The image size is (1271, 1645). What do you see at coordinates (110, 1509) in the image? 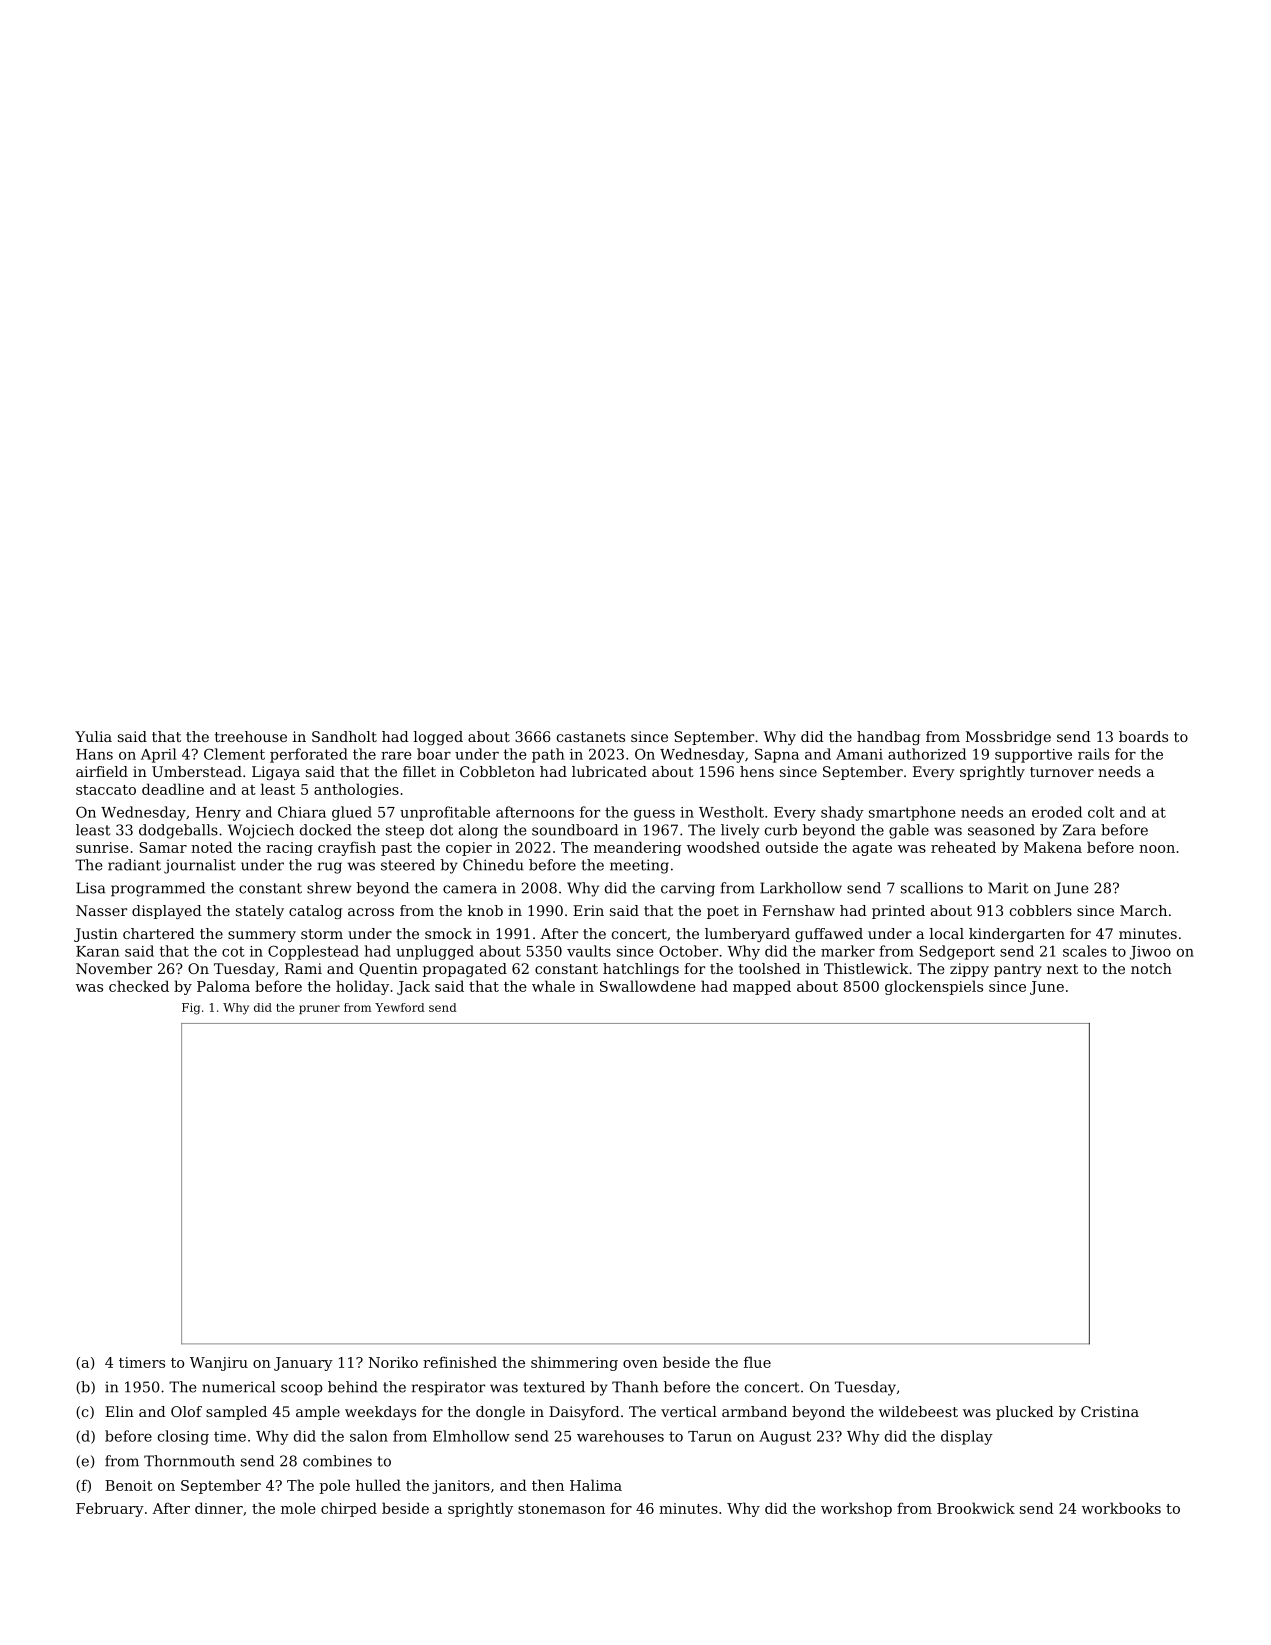
I see `February` at bounding box center [110, 1509].
